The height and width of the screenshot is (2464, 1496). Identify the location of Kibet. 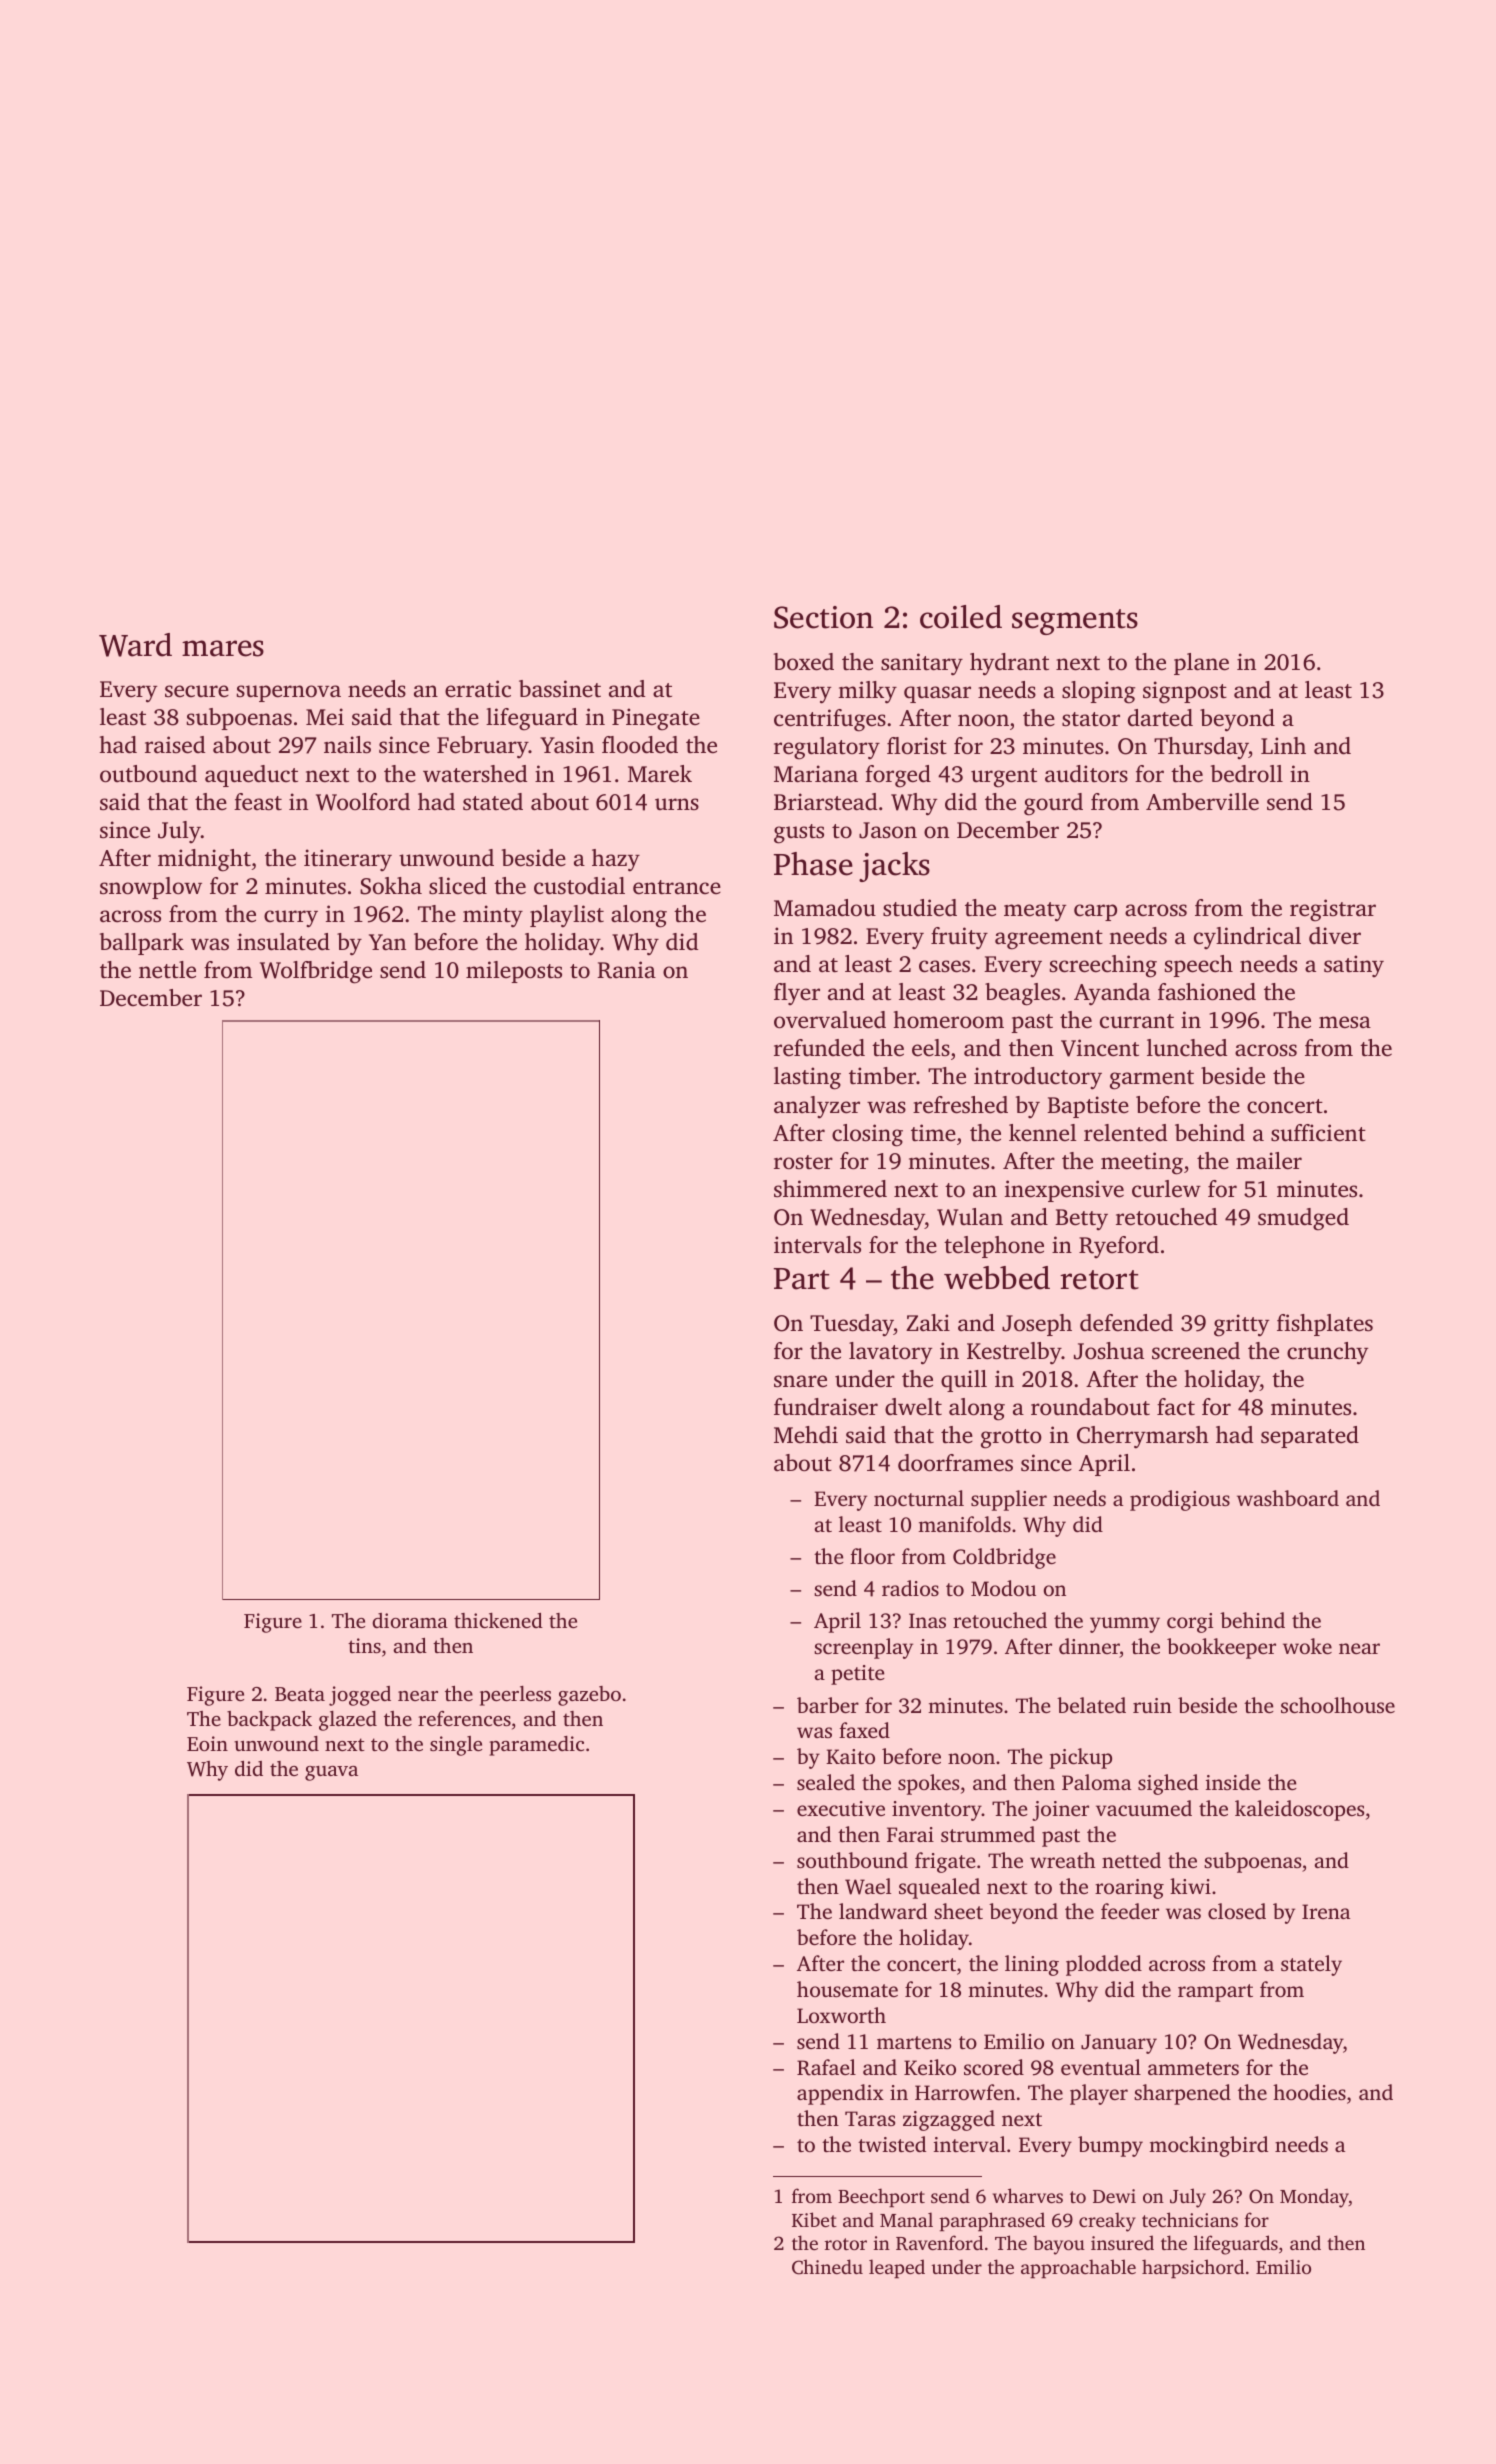
(814, 2219).
